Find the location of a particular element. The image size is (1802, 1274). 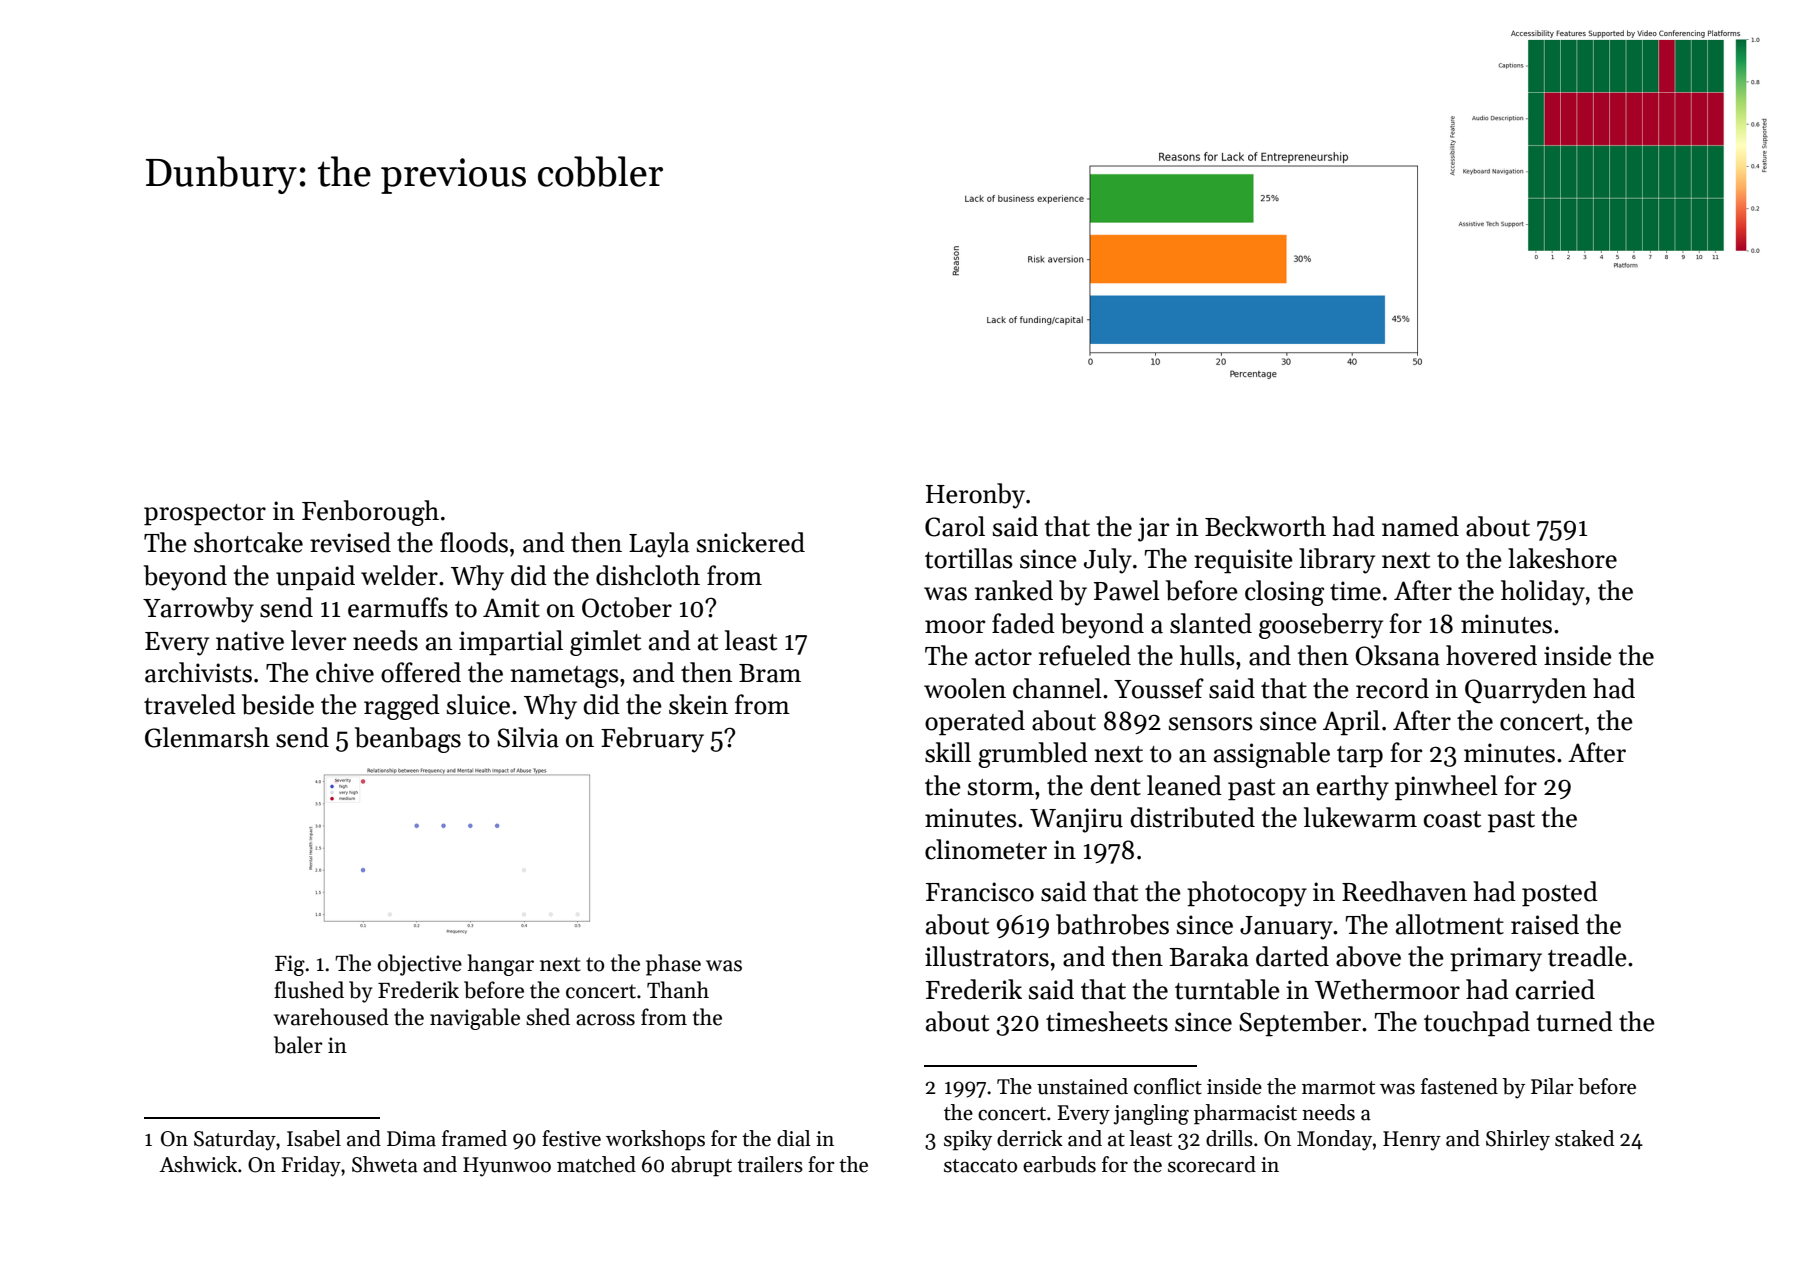

pinwheel is located at coordinates (1446, 788).
